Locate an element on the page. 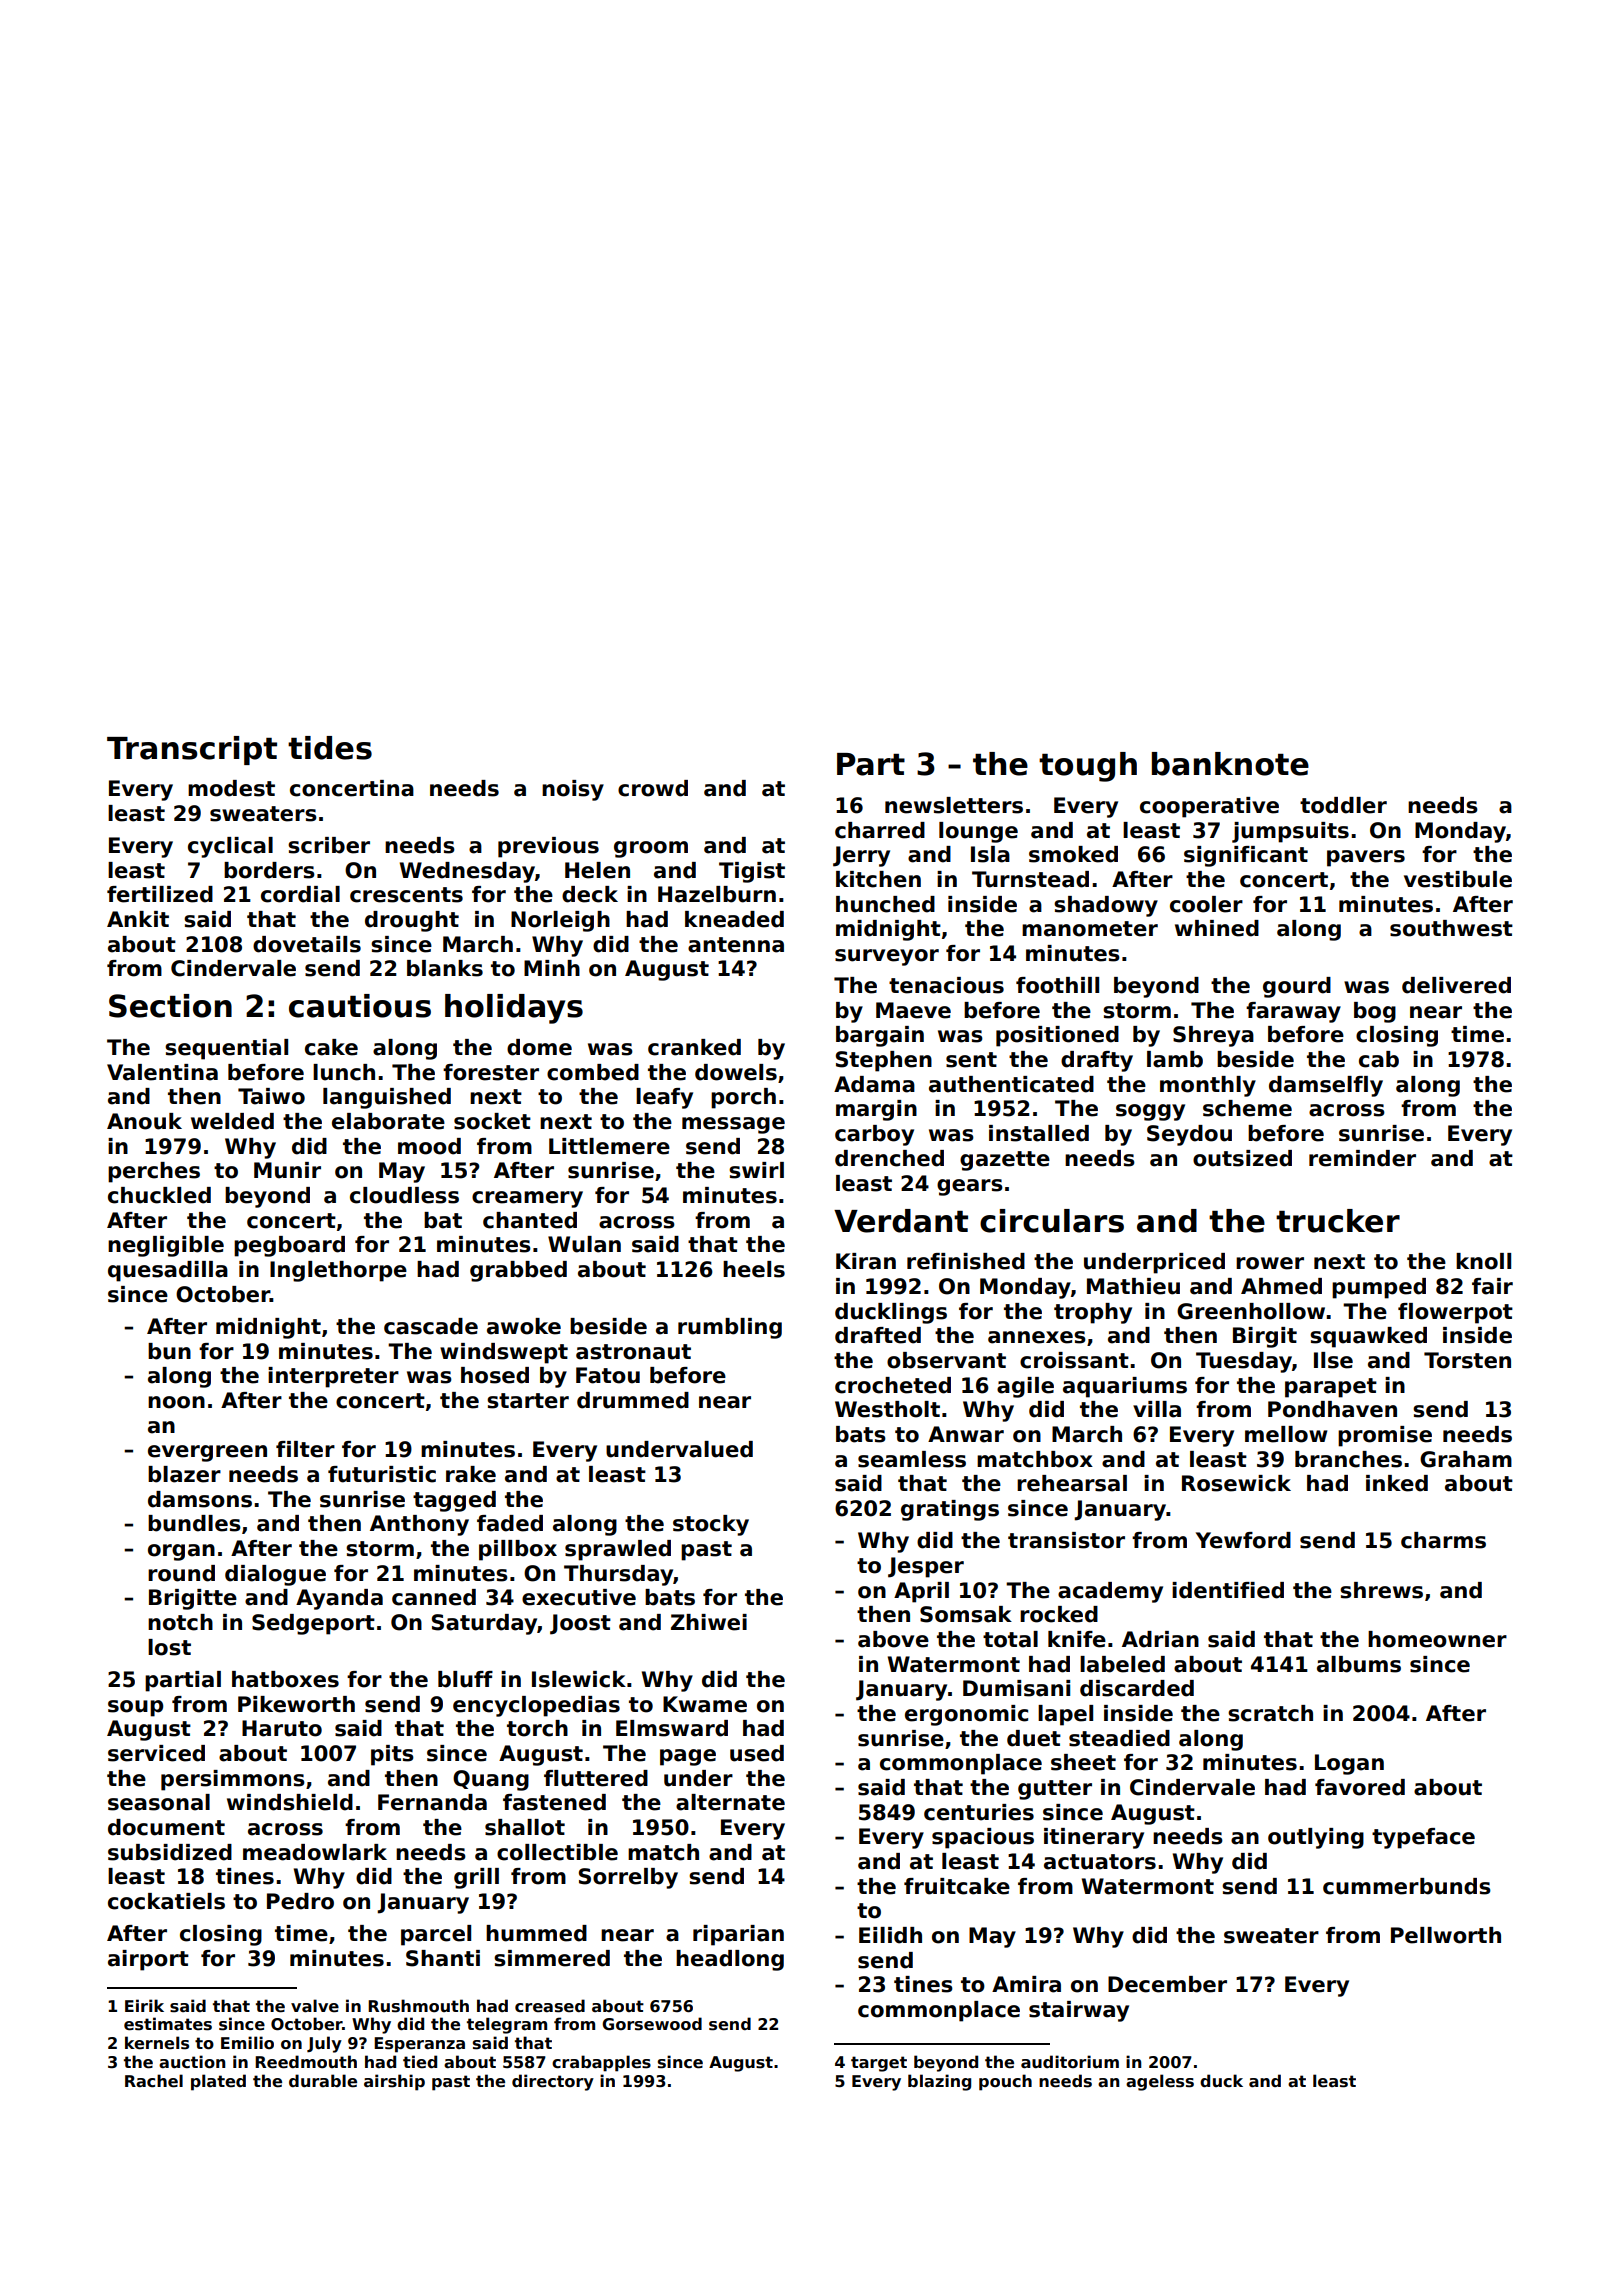 This image has width=1620, height=2292. serviced is located at coordinates (156, 1753).
